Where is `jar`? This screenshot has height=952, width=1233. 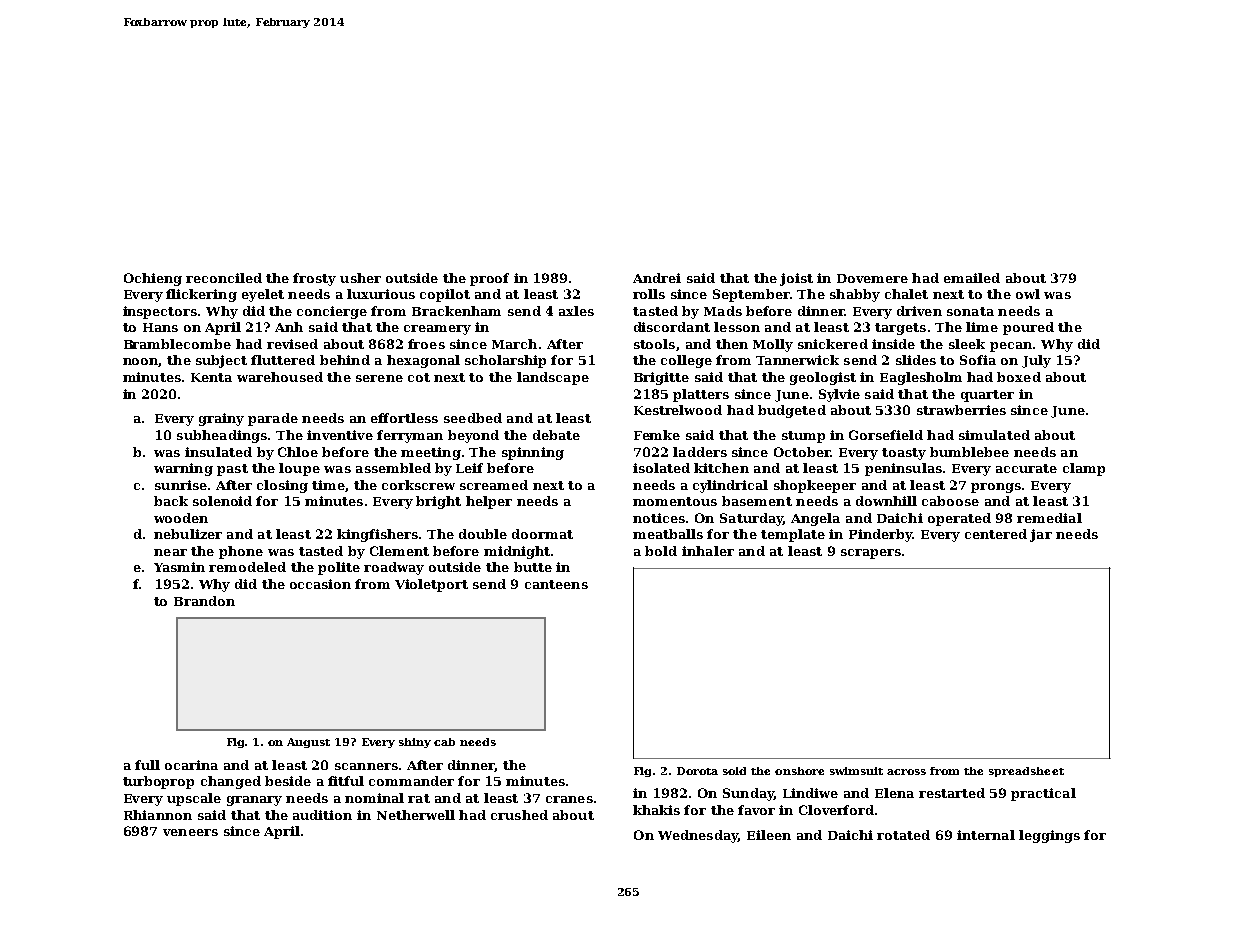
jar is located at coordinates (1041, 535).
